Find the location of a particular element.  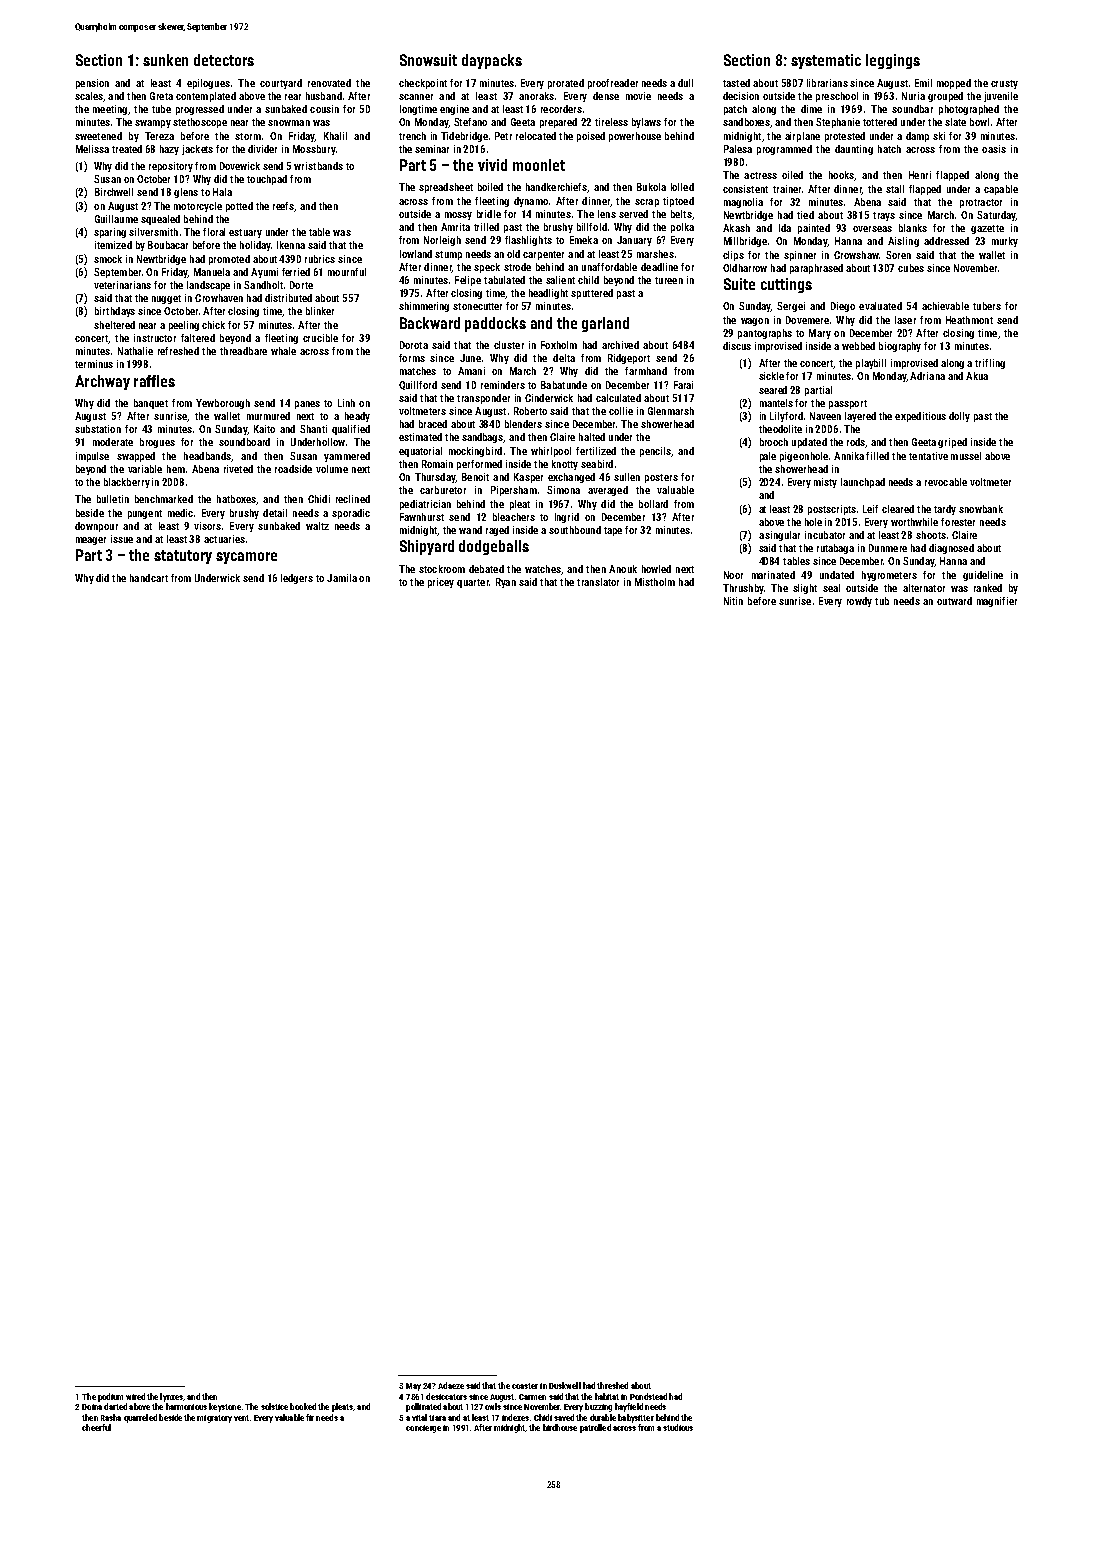

handcart is located at coordinates (149, 578).
